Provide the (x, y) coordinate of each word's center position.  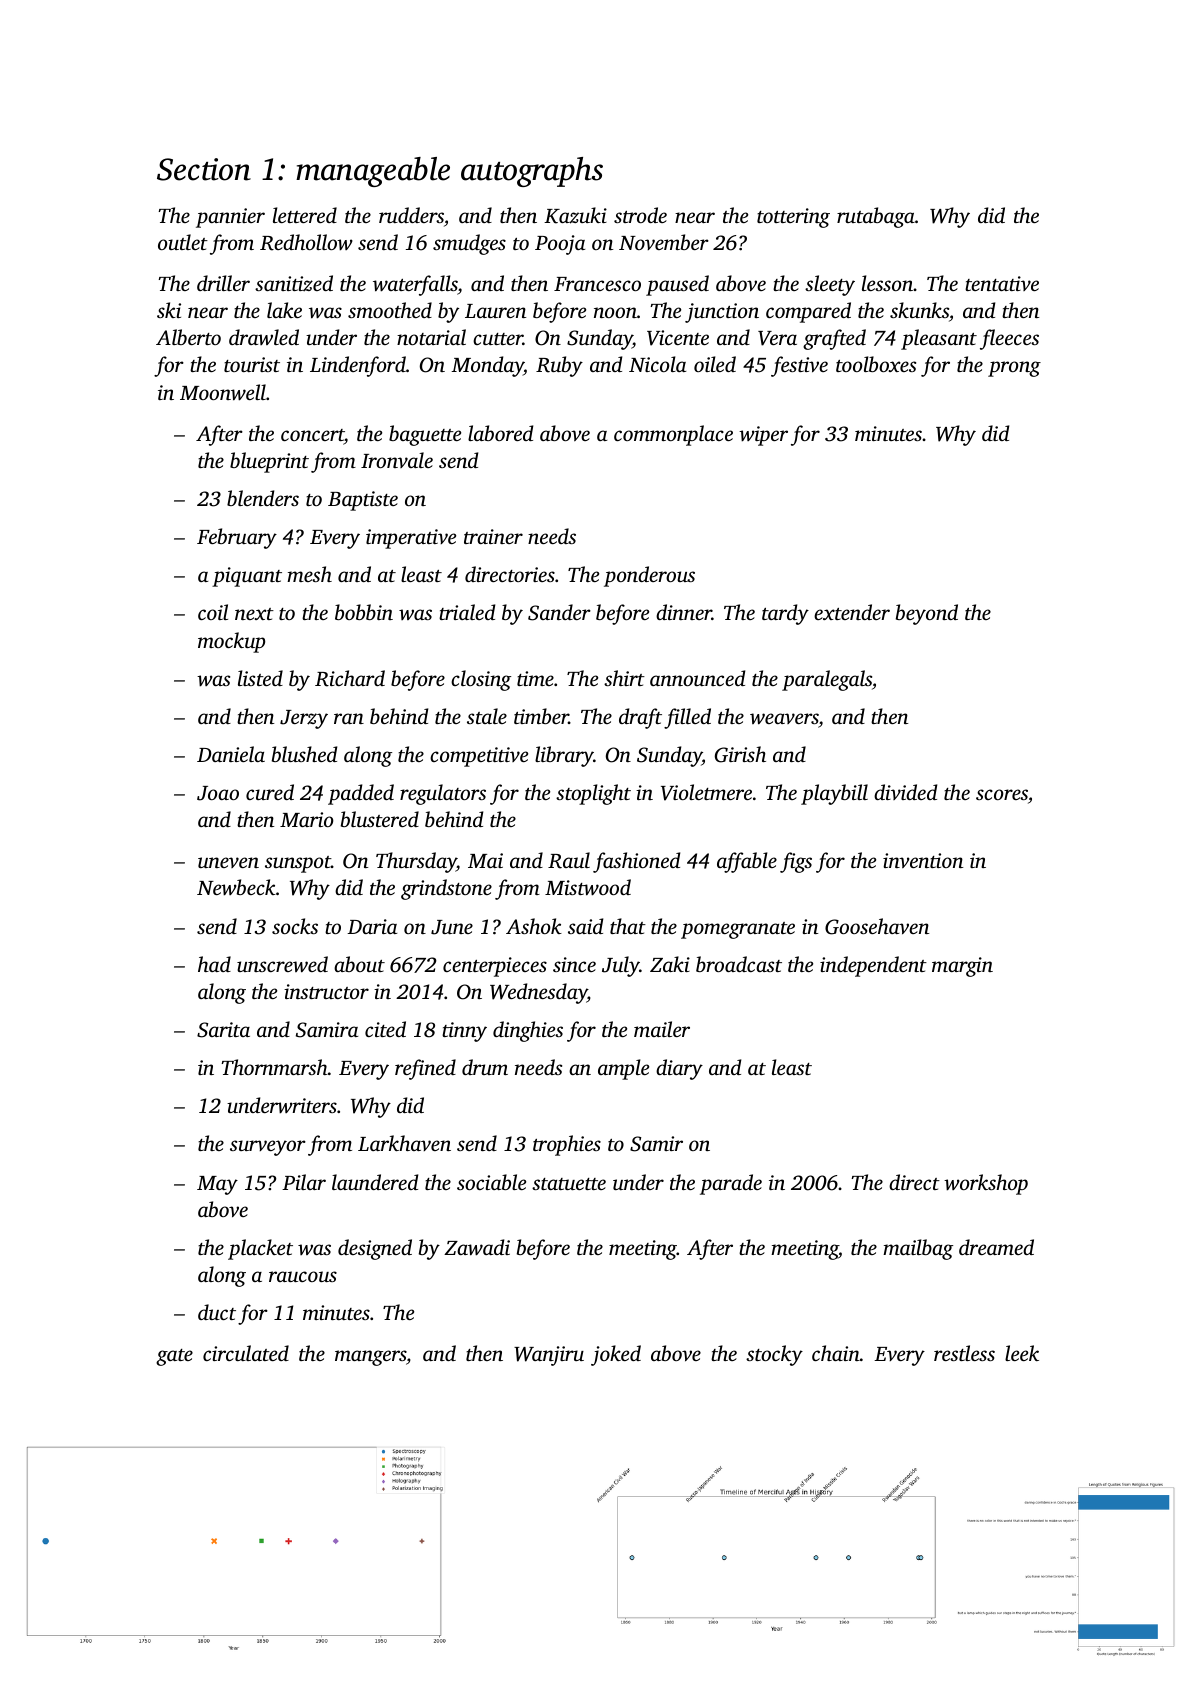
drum (485, 1067)
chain (836, 1353)
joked (616, 1355)
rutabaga (876, 217)
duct (217, 1312)
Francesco (597, 284)
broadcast (739, 964)
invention (923, 860)
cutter (498, 339)
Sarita (223, 1030)
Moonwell (223, 392)
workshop (986, 1184)
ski (169, 310)
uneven (228, 862)
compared (808, 312)
